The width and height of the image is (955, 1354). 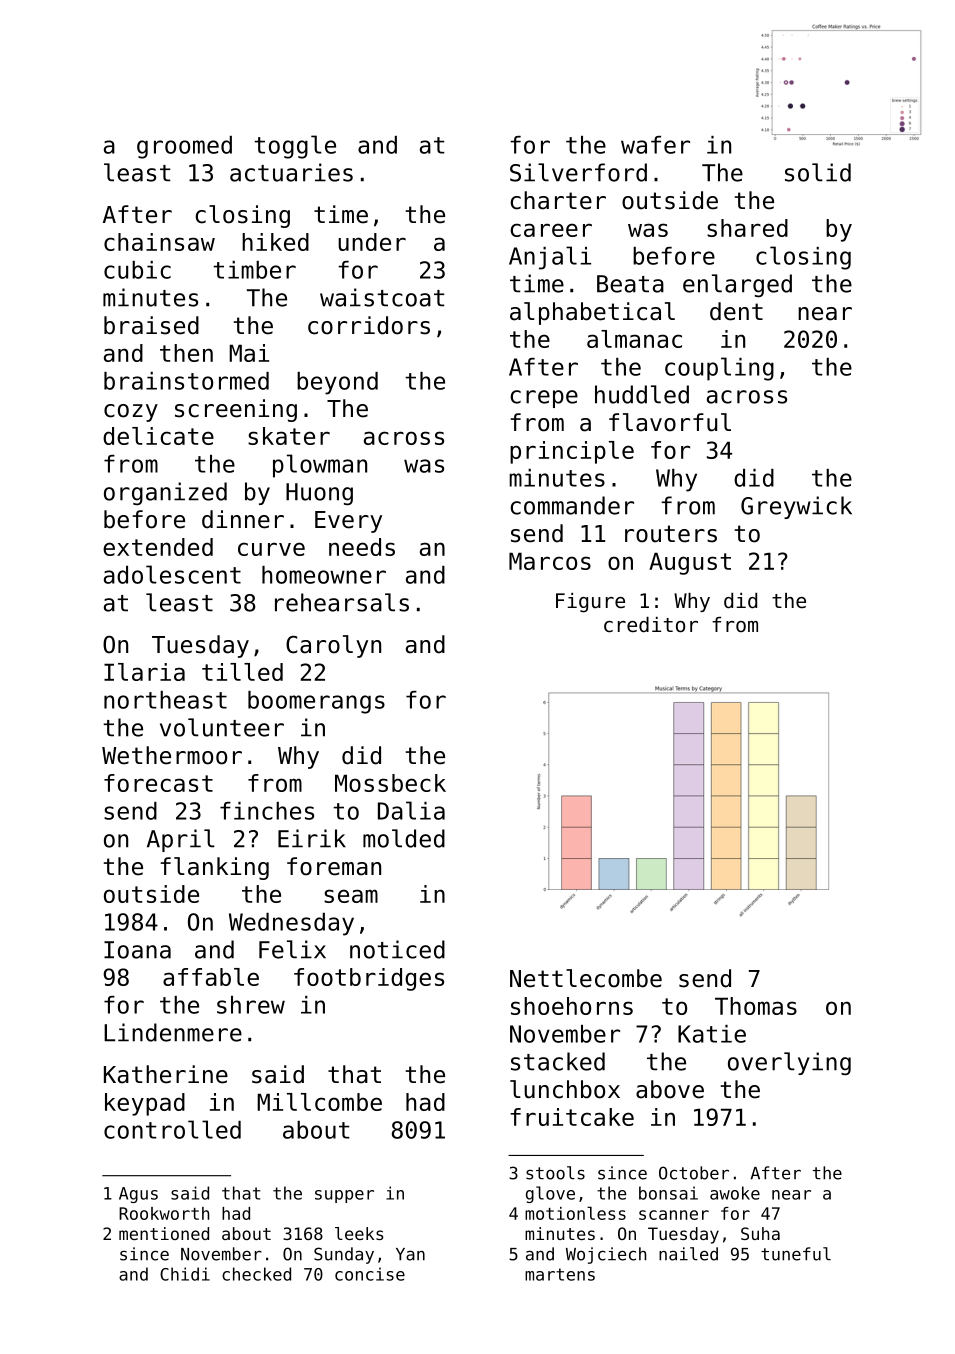 I want to click on actuaries, so click(x=291, y=172).
